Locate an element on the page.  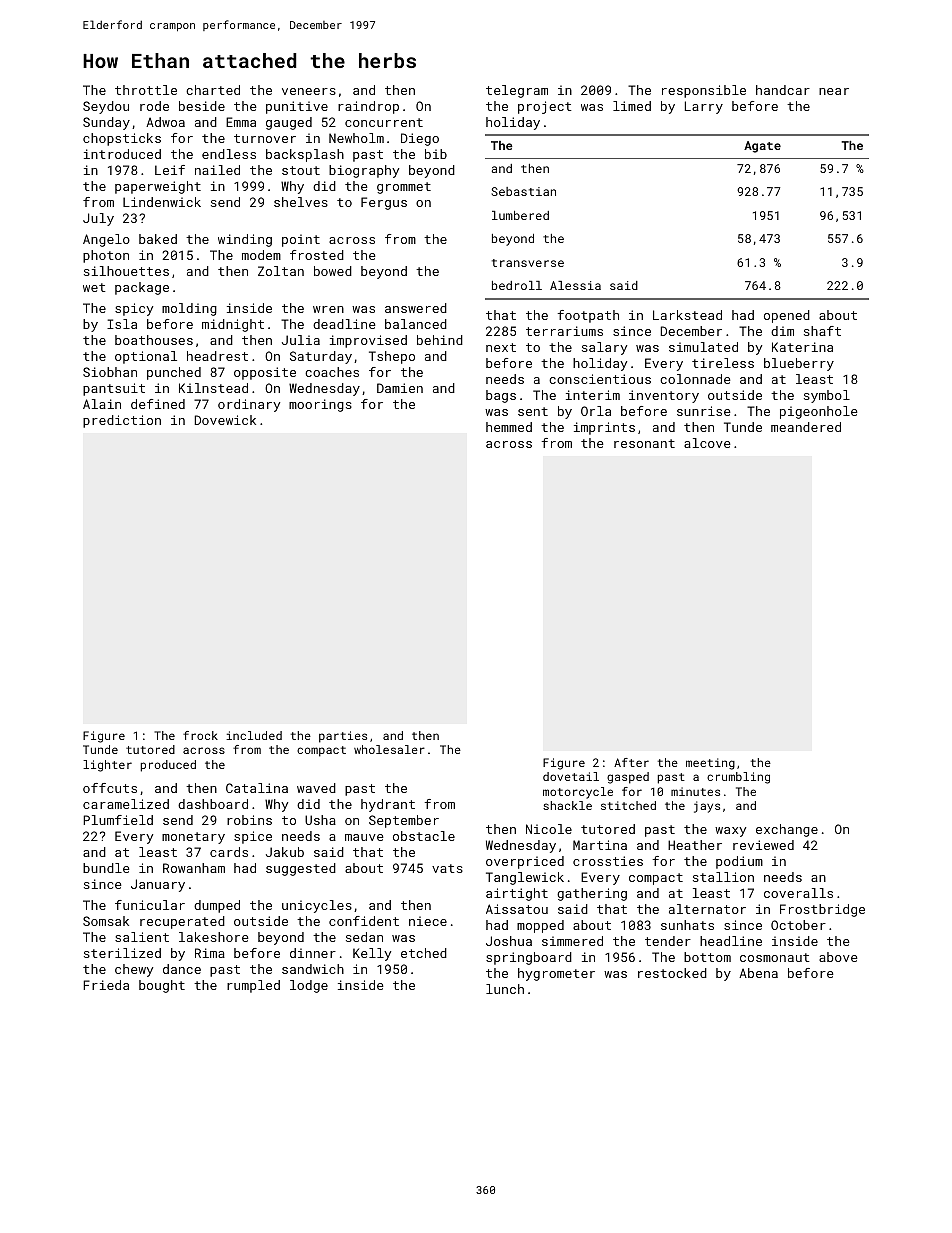
bought is located at coordinates (162, 986).
